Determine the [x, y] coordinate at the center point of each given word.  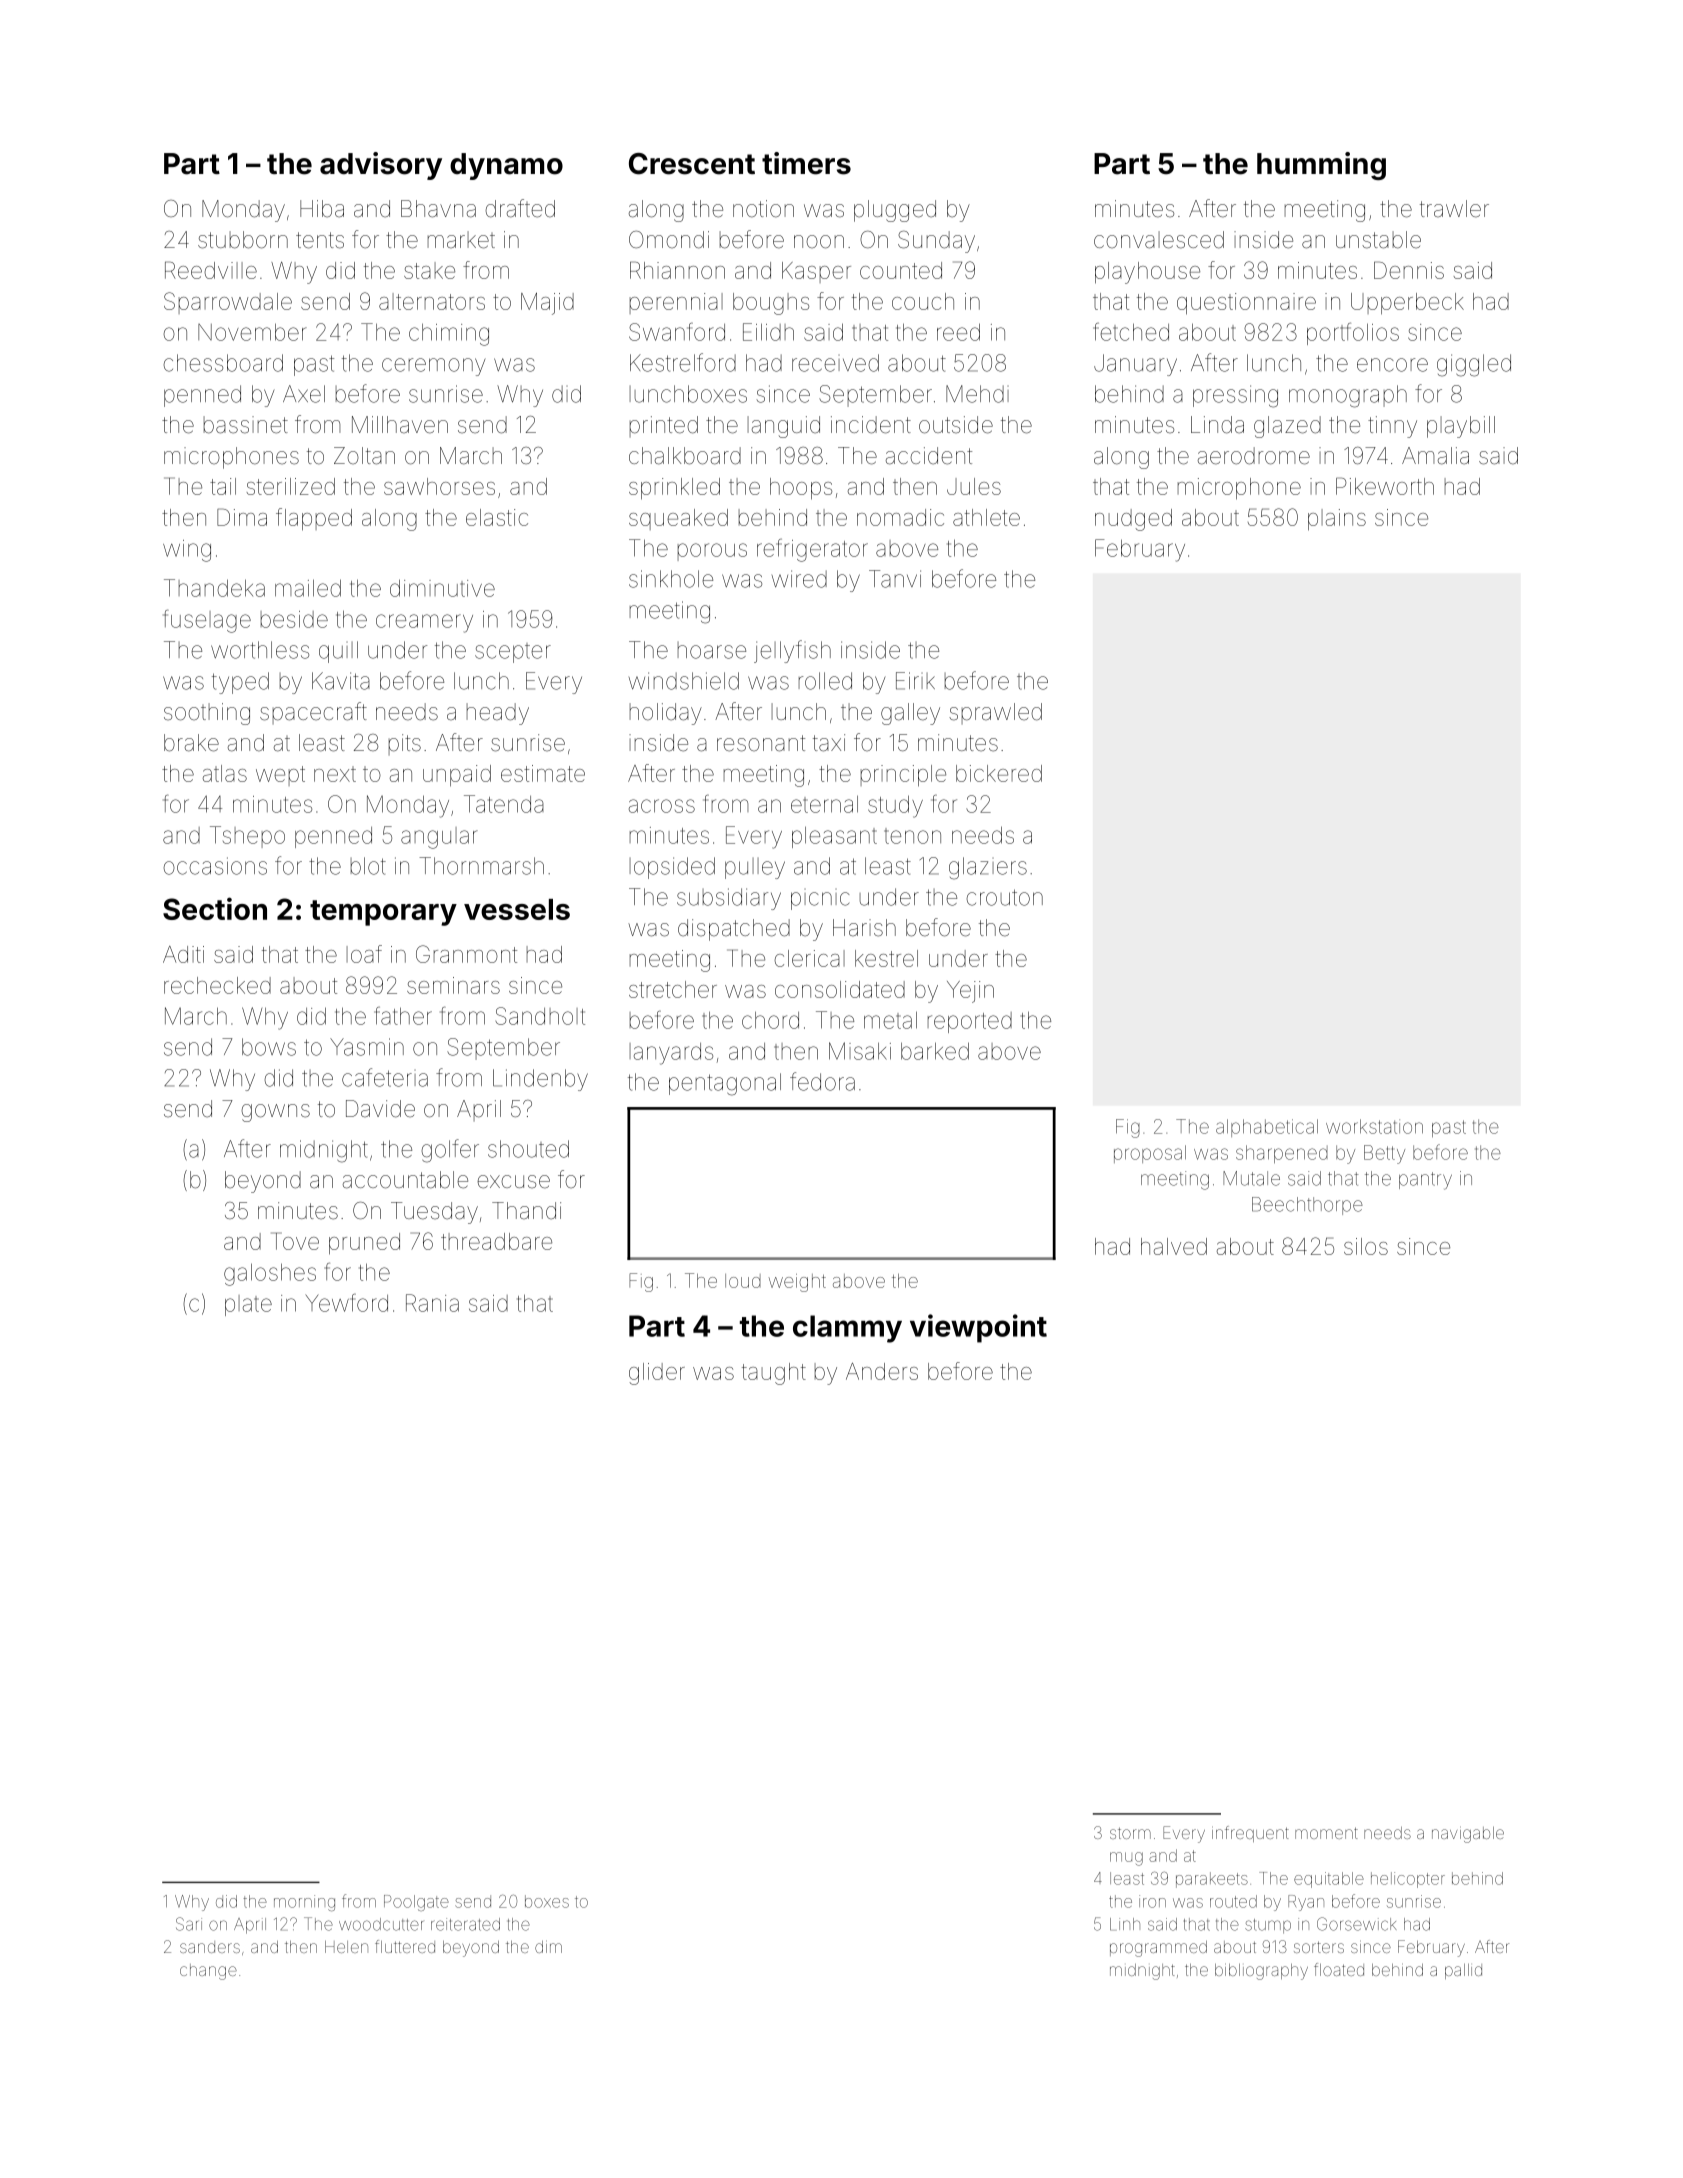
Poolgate [416, 1903]
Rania [432, 1303]
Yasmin [367, 1047]
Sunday [936, 242]
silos [1366, 1246]
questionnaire [1246, 304]
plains [1337, 520]
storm [1130, 1833]
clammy [847, 1329]
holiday [666, 714]
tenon [912, 836]
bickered [999, 773]
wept [280, 776]
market [461, 240]
